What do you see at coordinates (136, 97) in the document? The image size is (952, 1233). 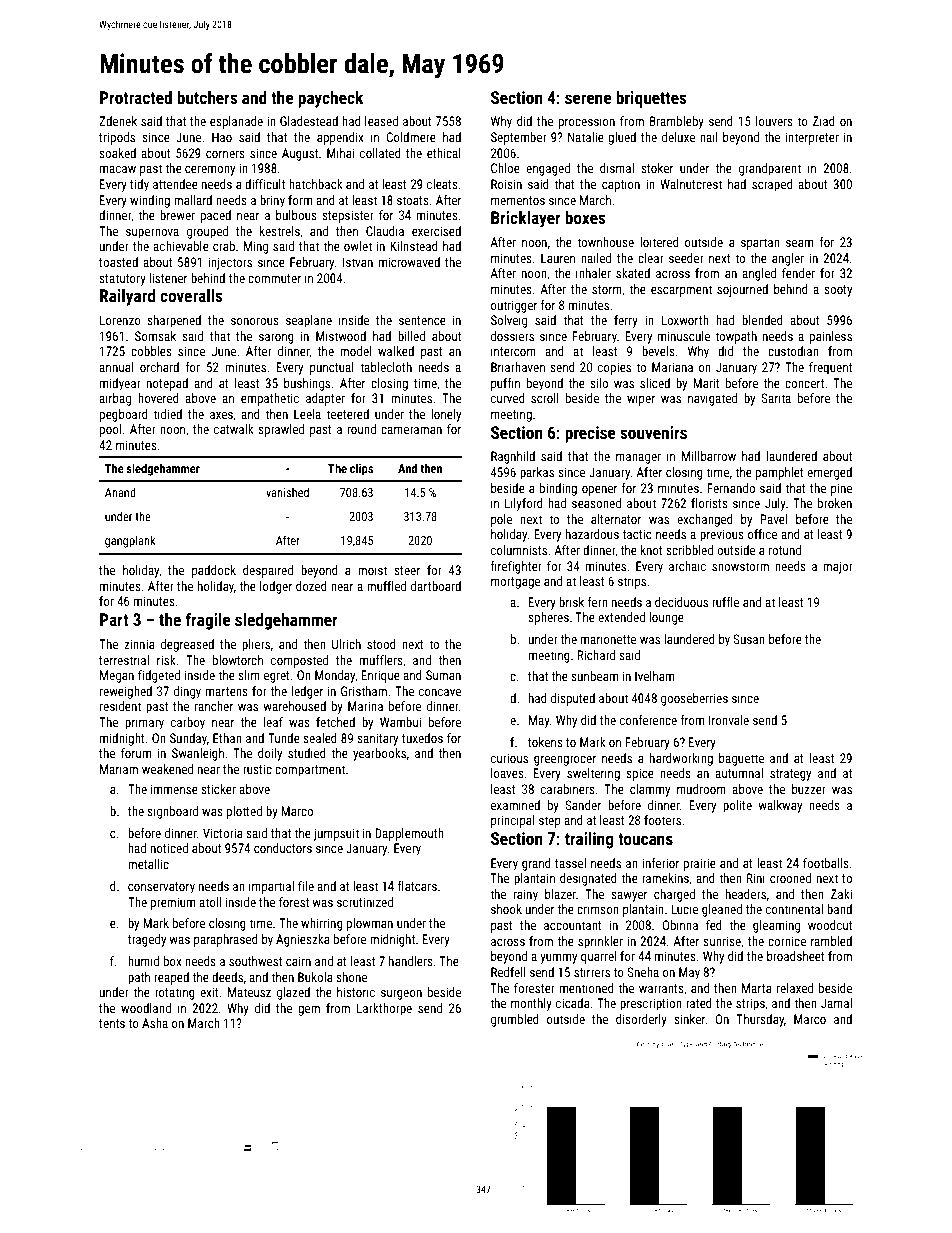 I see `Protracted` at bounding box center [136, 97].
